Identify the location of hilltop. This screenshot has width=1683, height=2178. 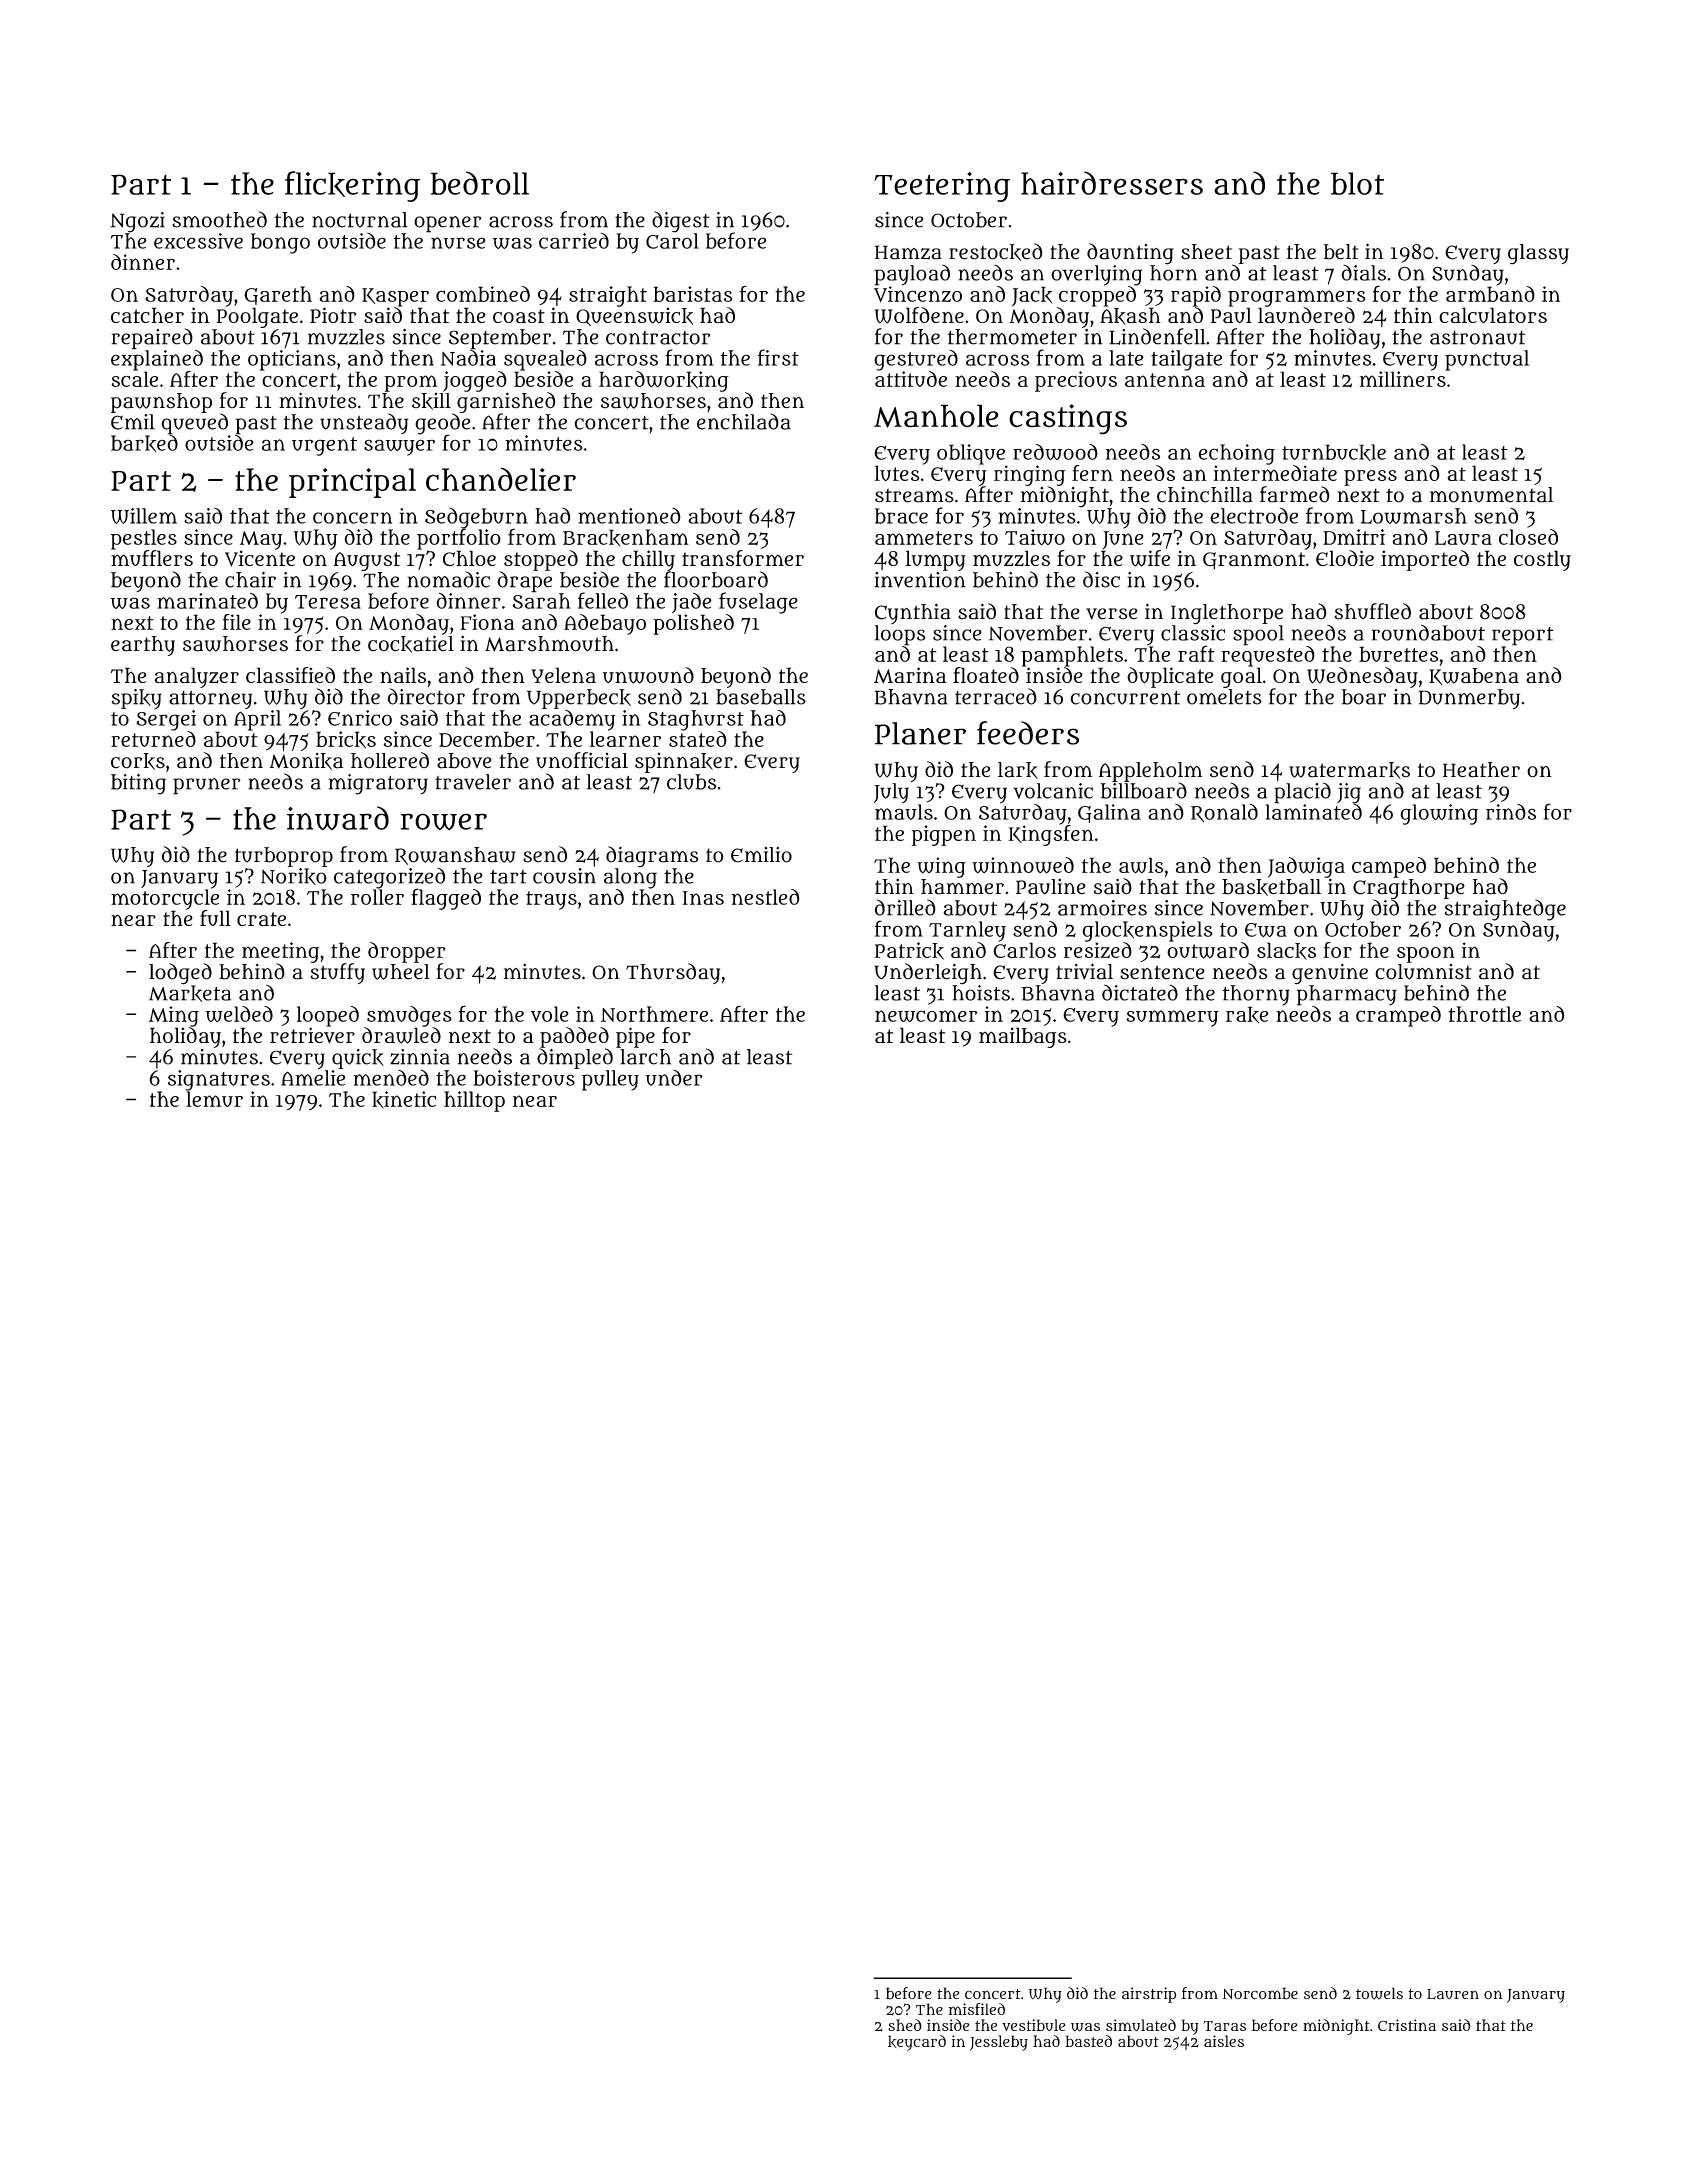
(474, 1101).
